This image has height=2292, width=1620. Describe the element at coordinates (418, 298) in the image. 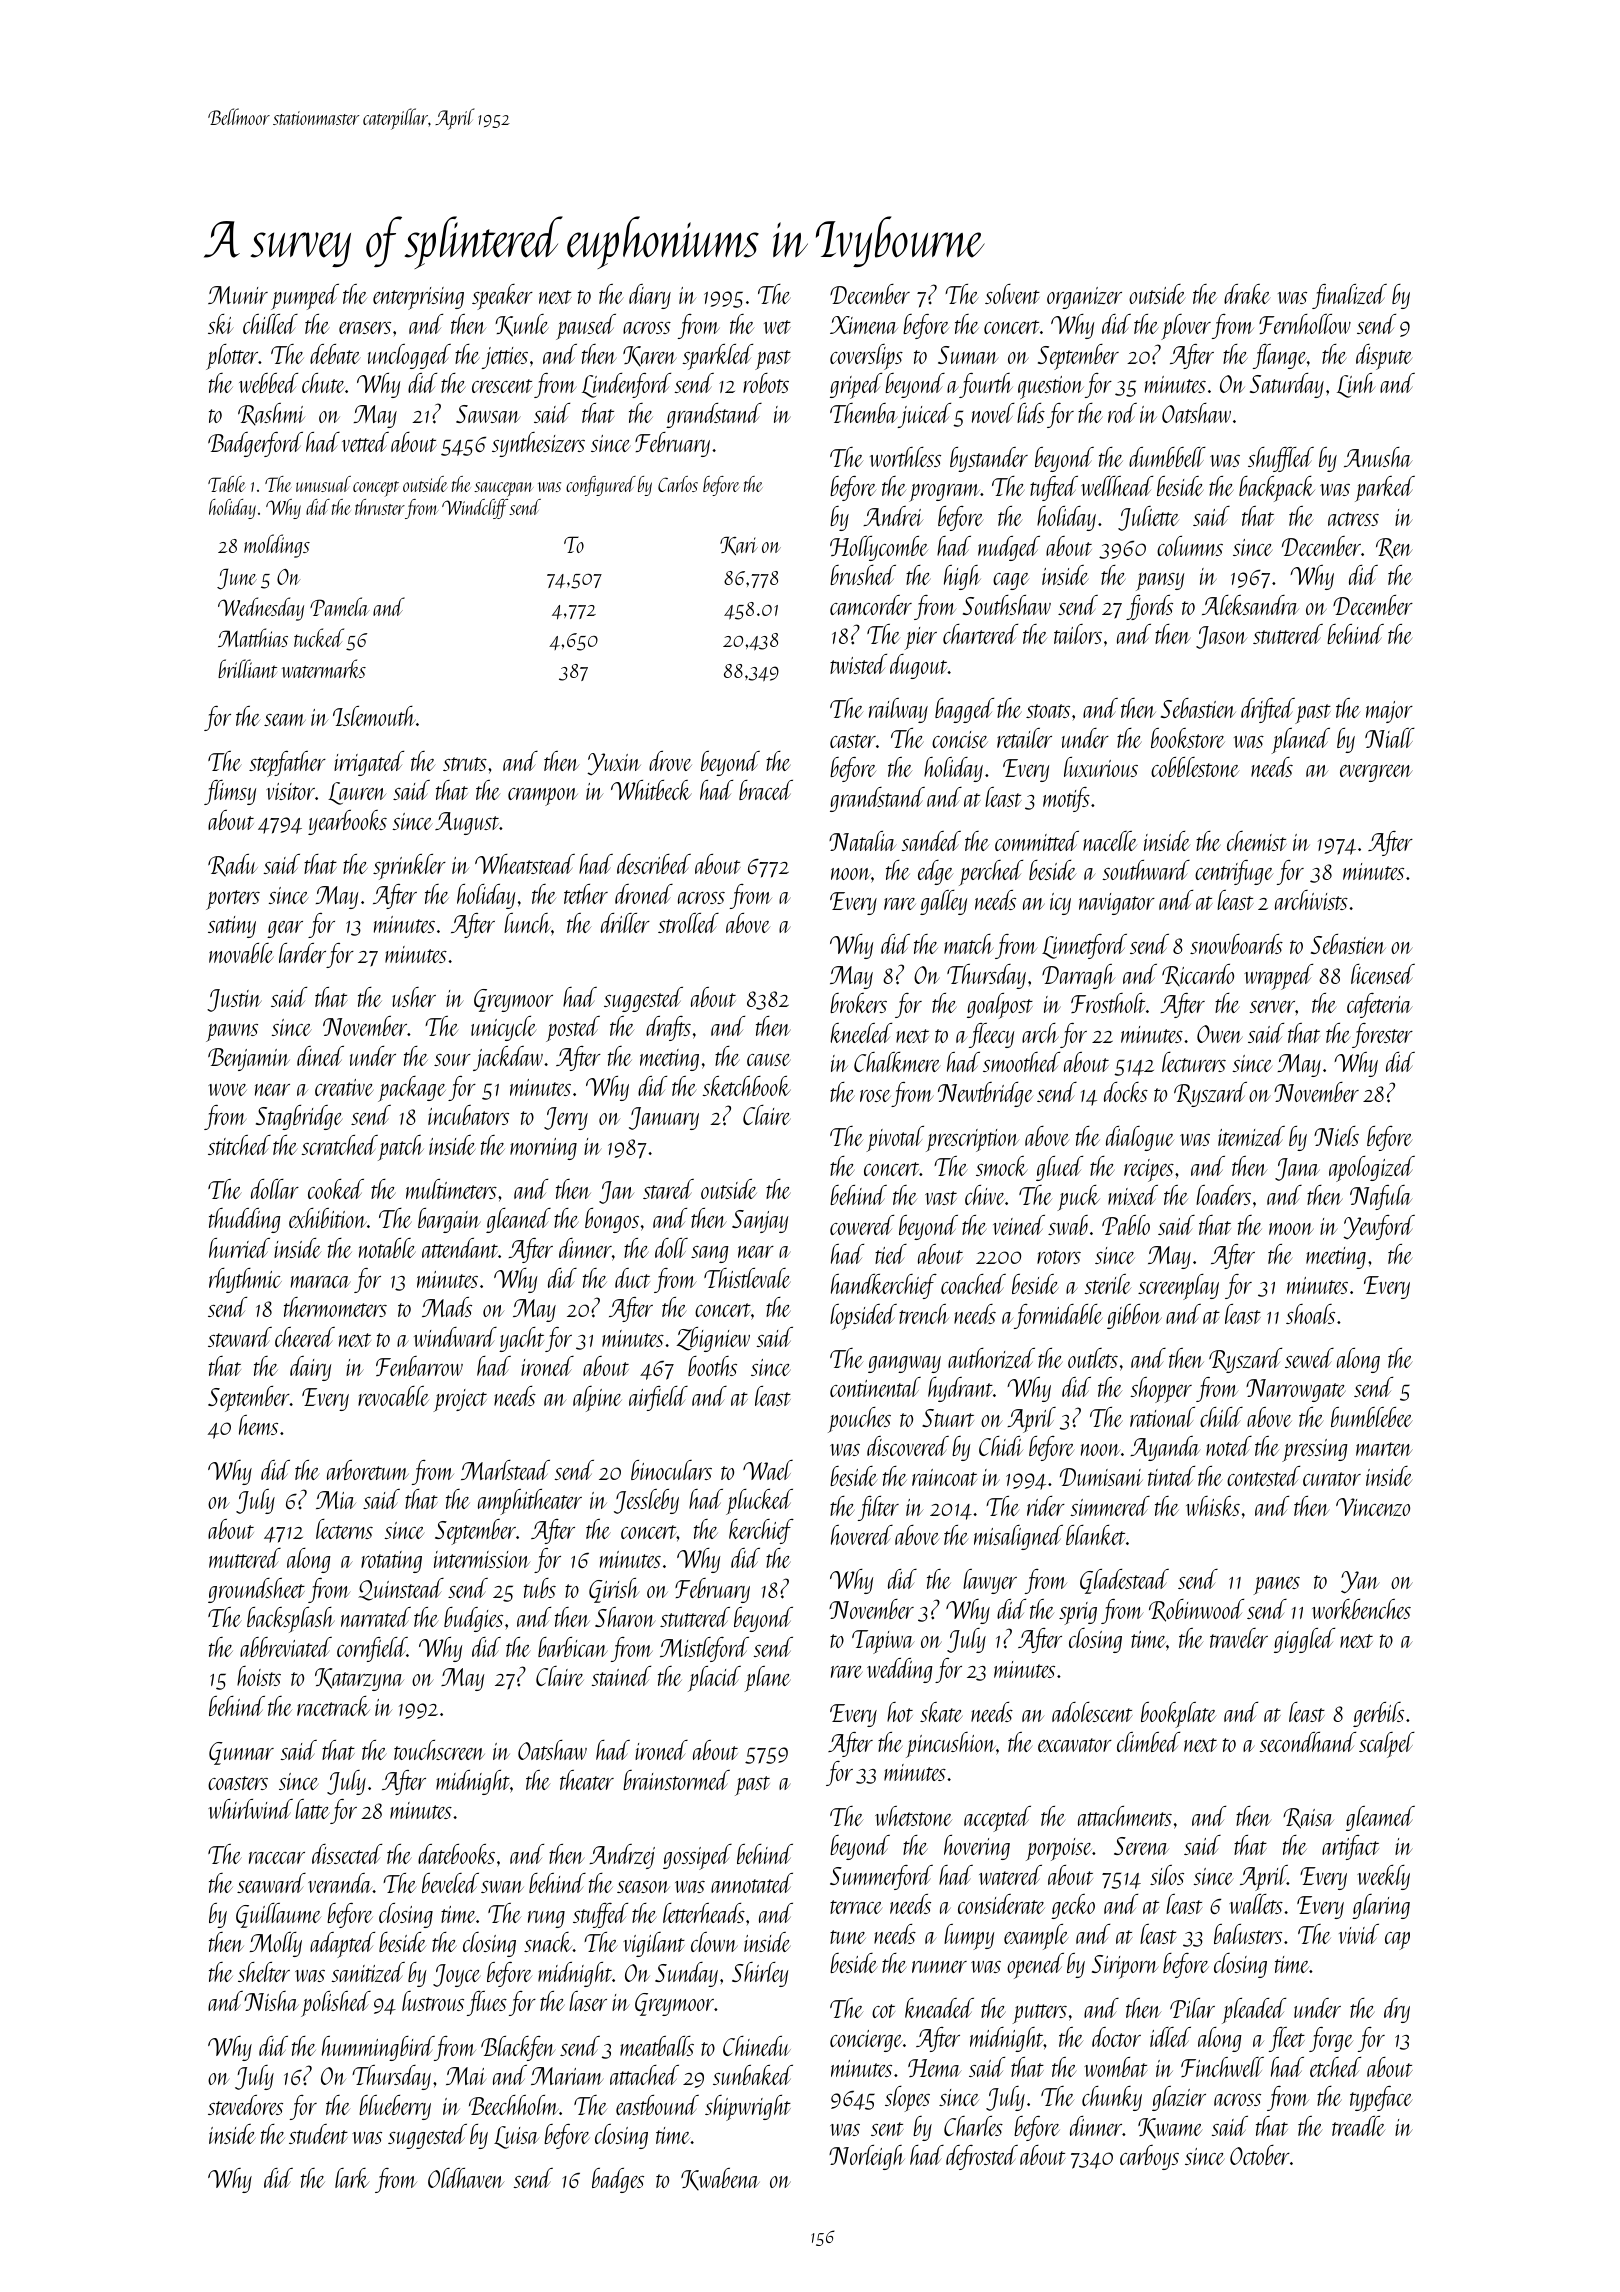

I see `enterprising` at that location.
